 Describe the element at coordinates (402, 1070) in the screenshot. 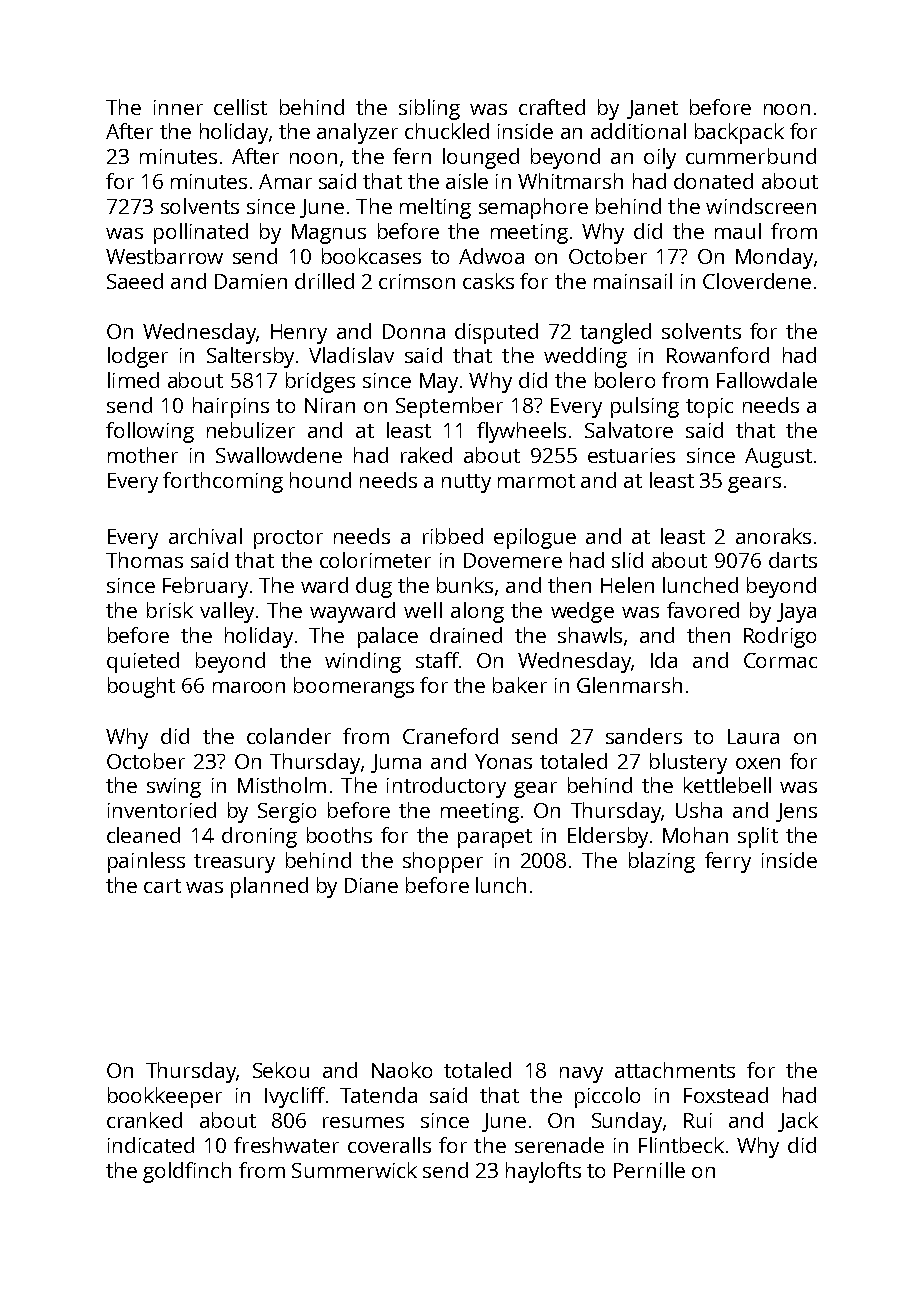

I see `Naoko` at that location.
